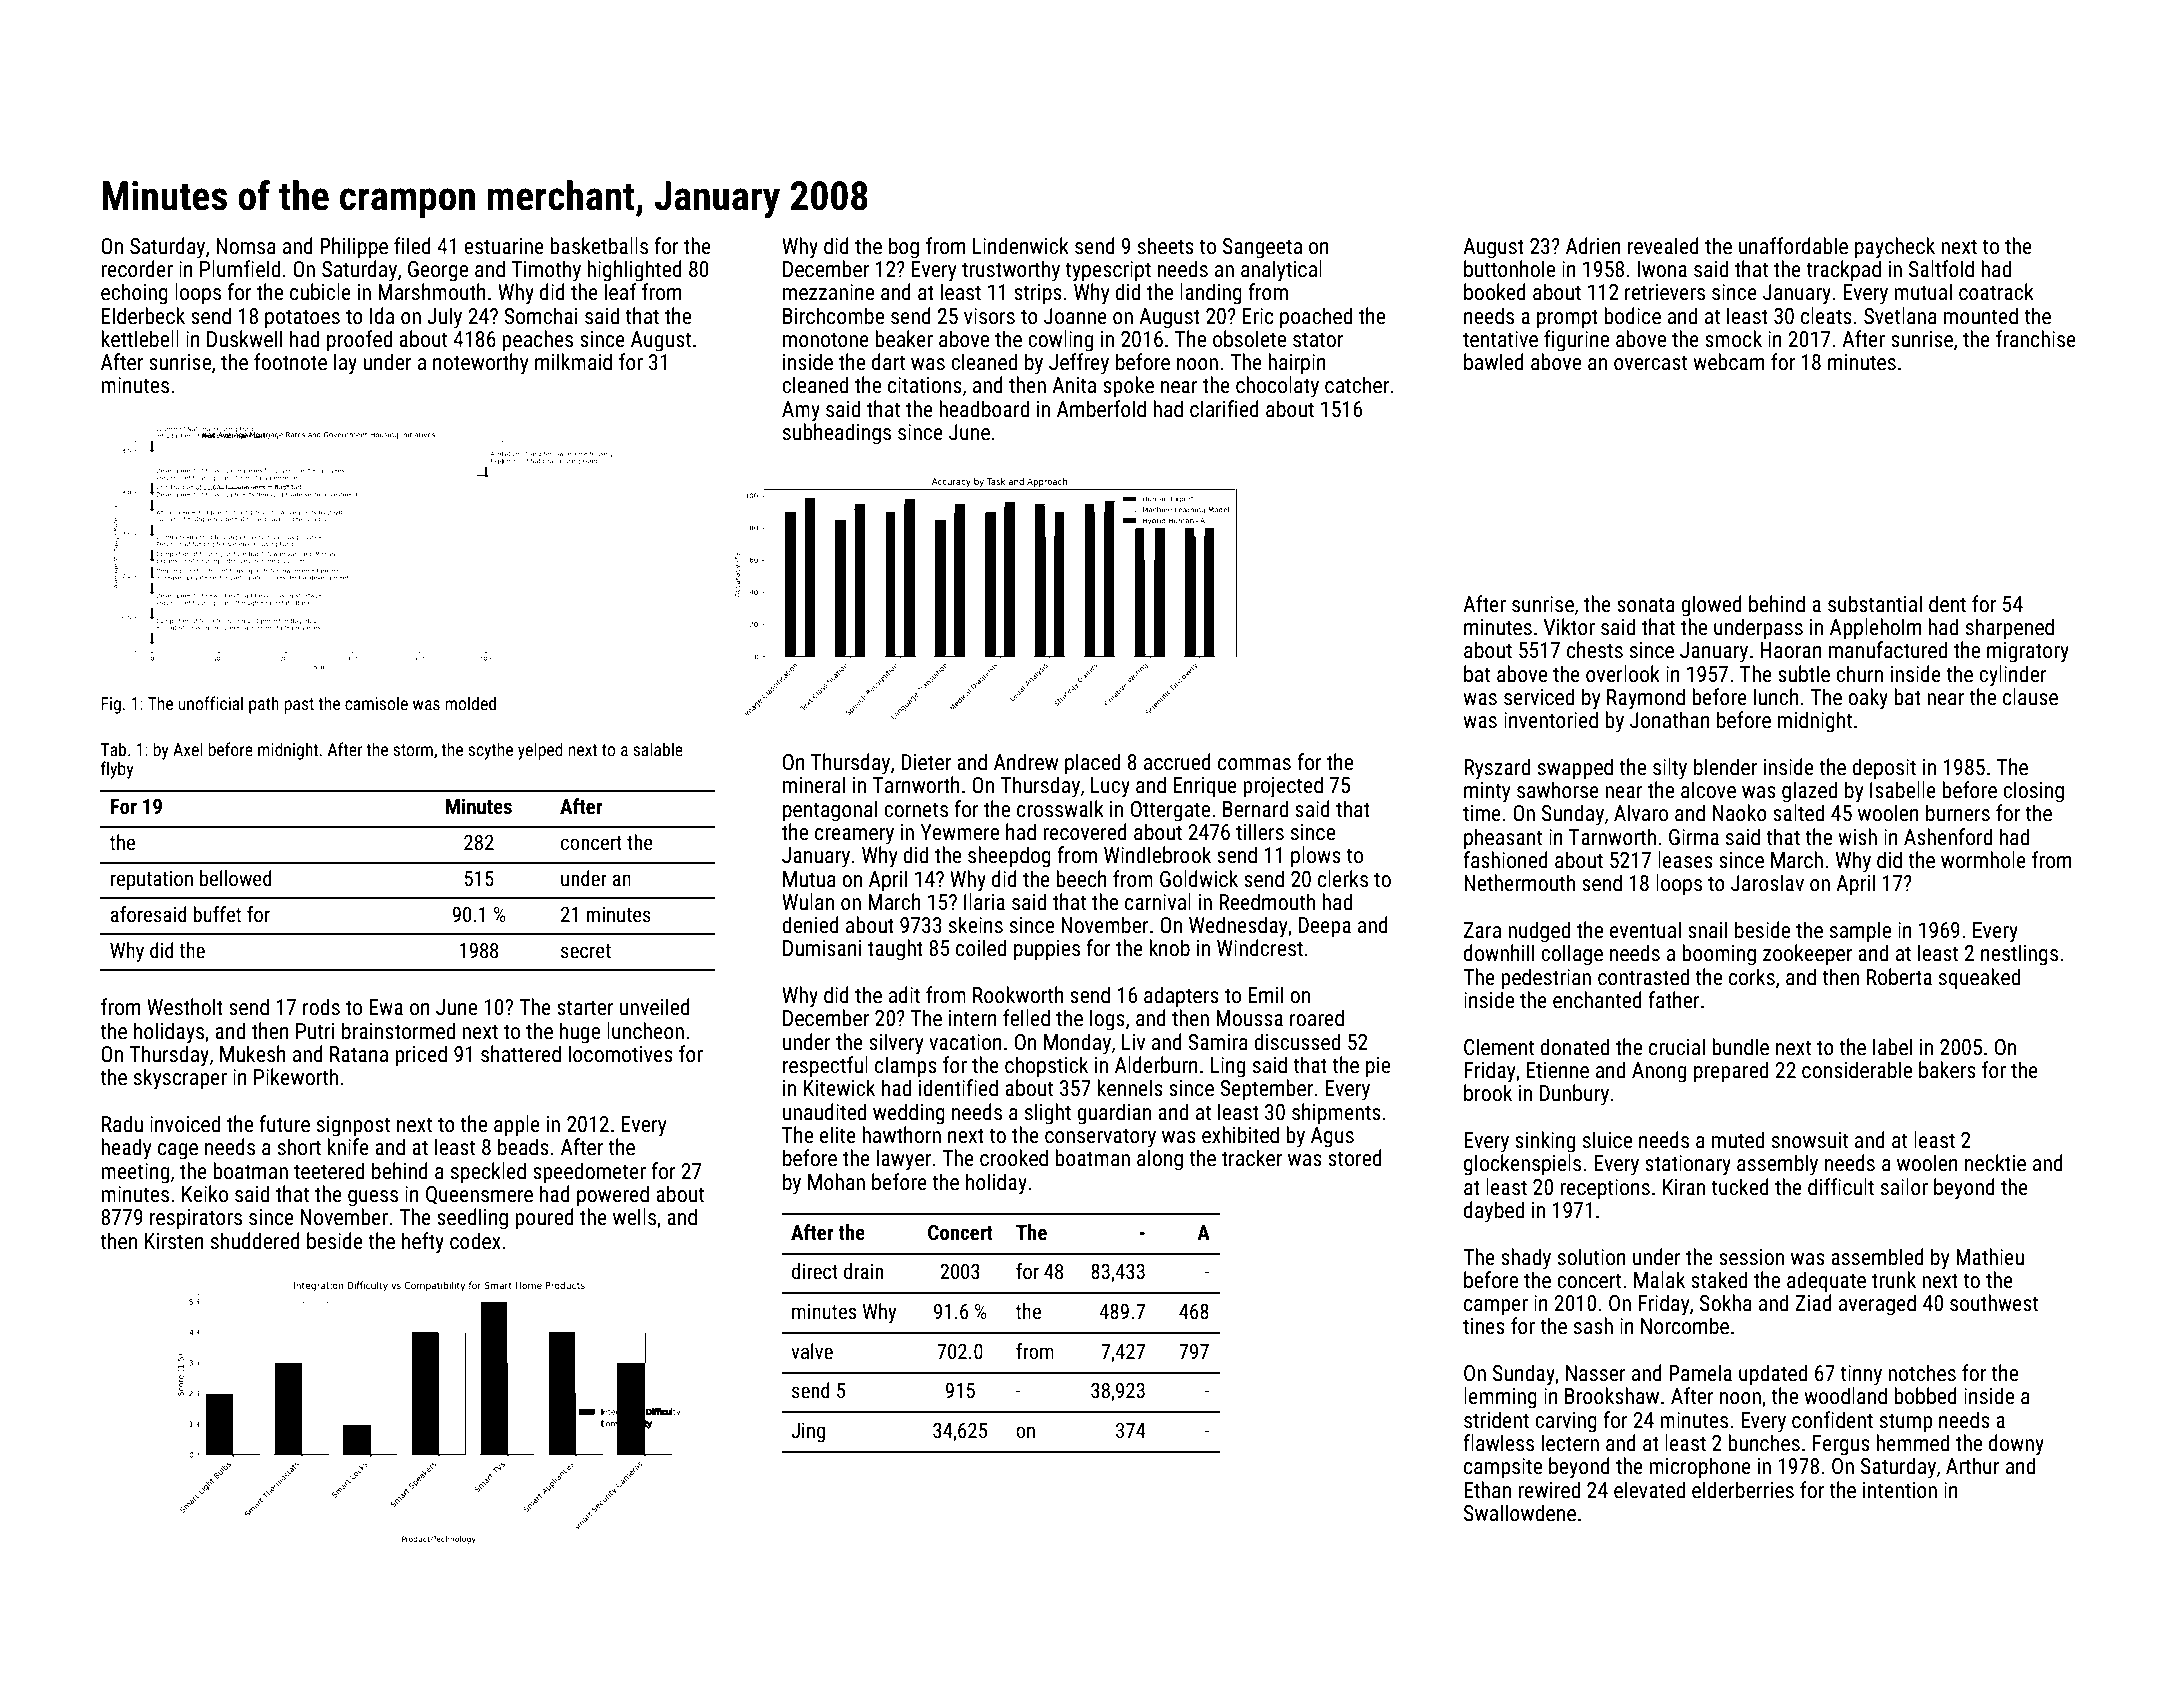  What do you see at coordinates (808, 1432) in the document?
I see `Jing` at bounding box center [808, 1432].
